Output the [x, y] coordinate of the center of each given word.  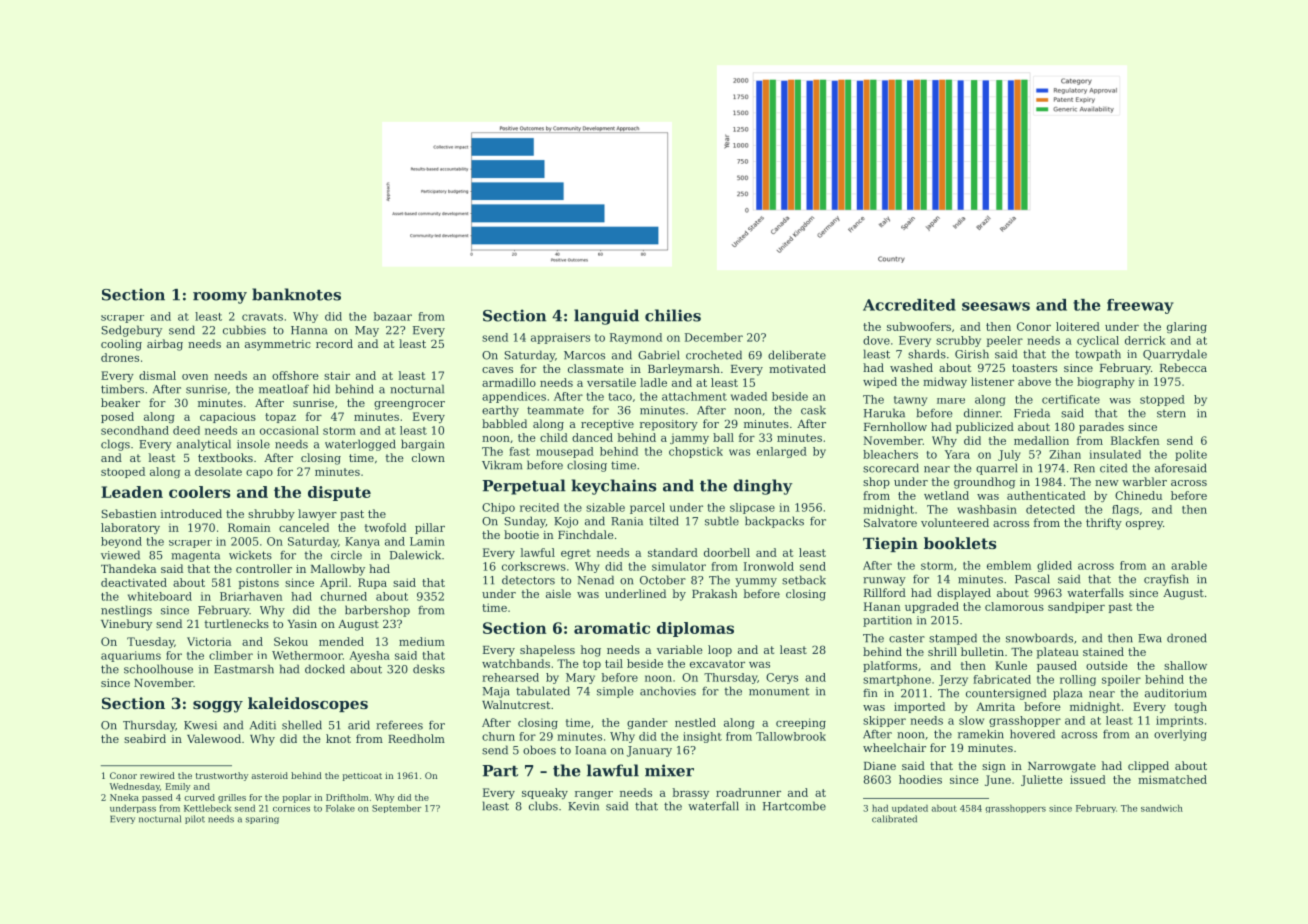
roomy [220, 298]
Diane [880, 766]
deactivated [134, 582]
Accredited [909, 305]
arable [1189, 565]
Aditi [263, 725]
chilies [673, 315]
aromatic [612, 628]
